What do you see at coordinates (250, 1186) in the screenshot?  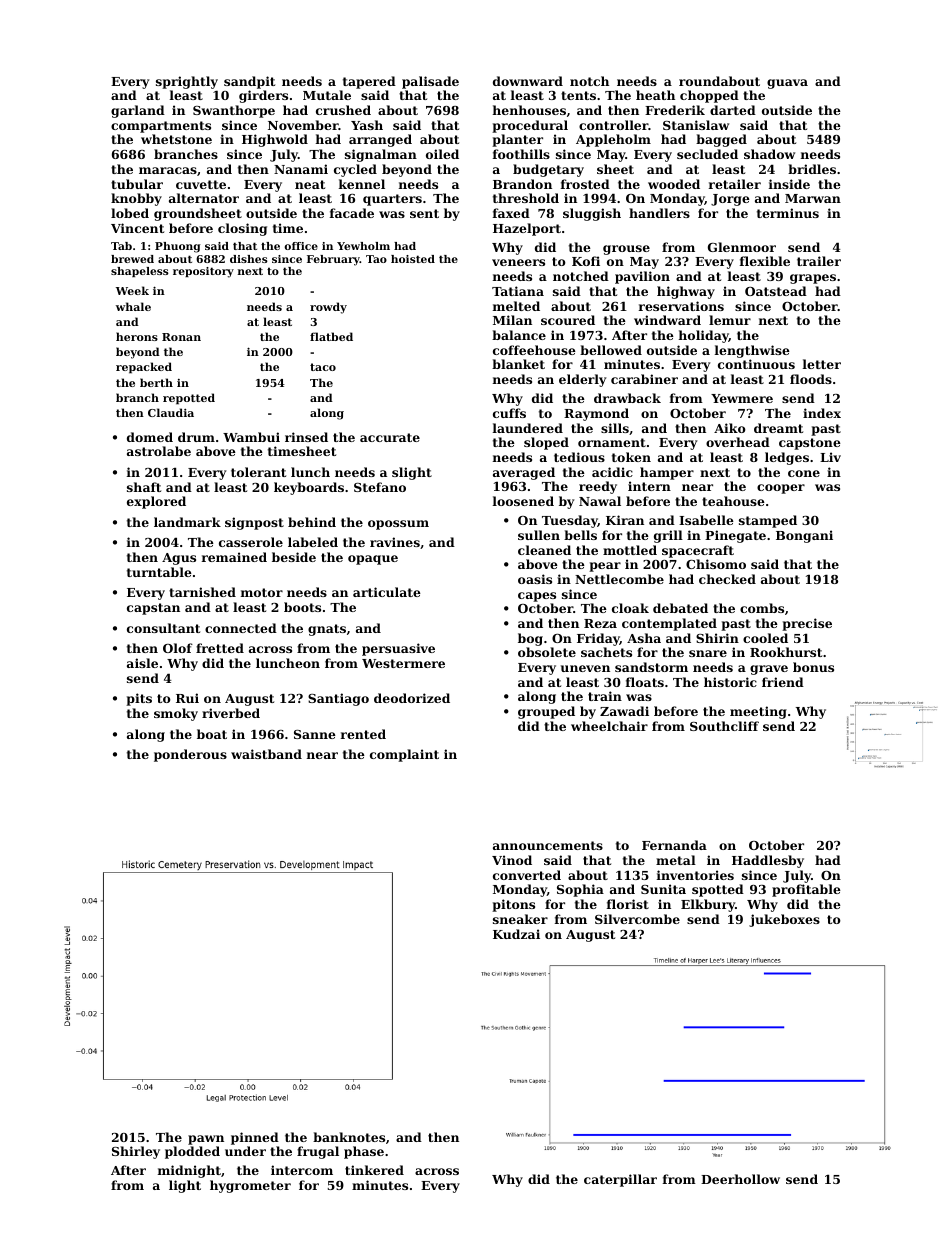 I see `hygrometer` at bounding box center [250, 1186].
